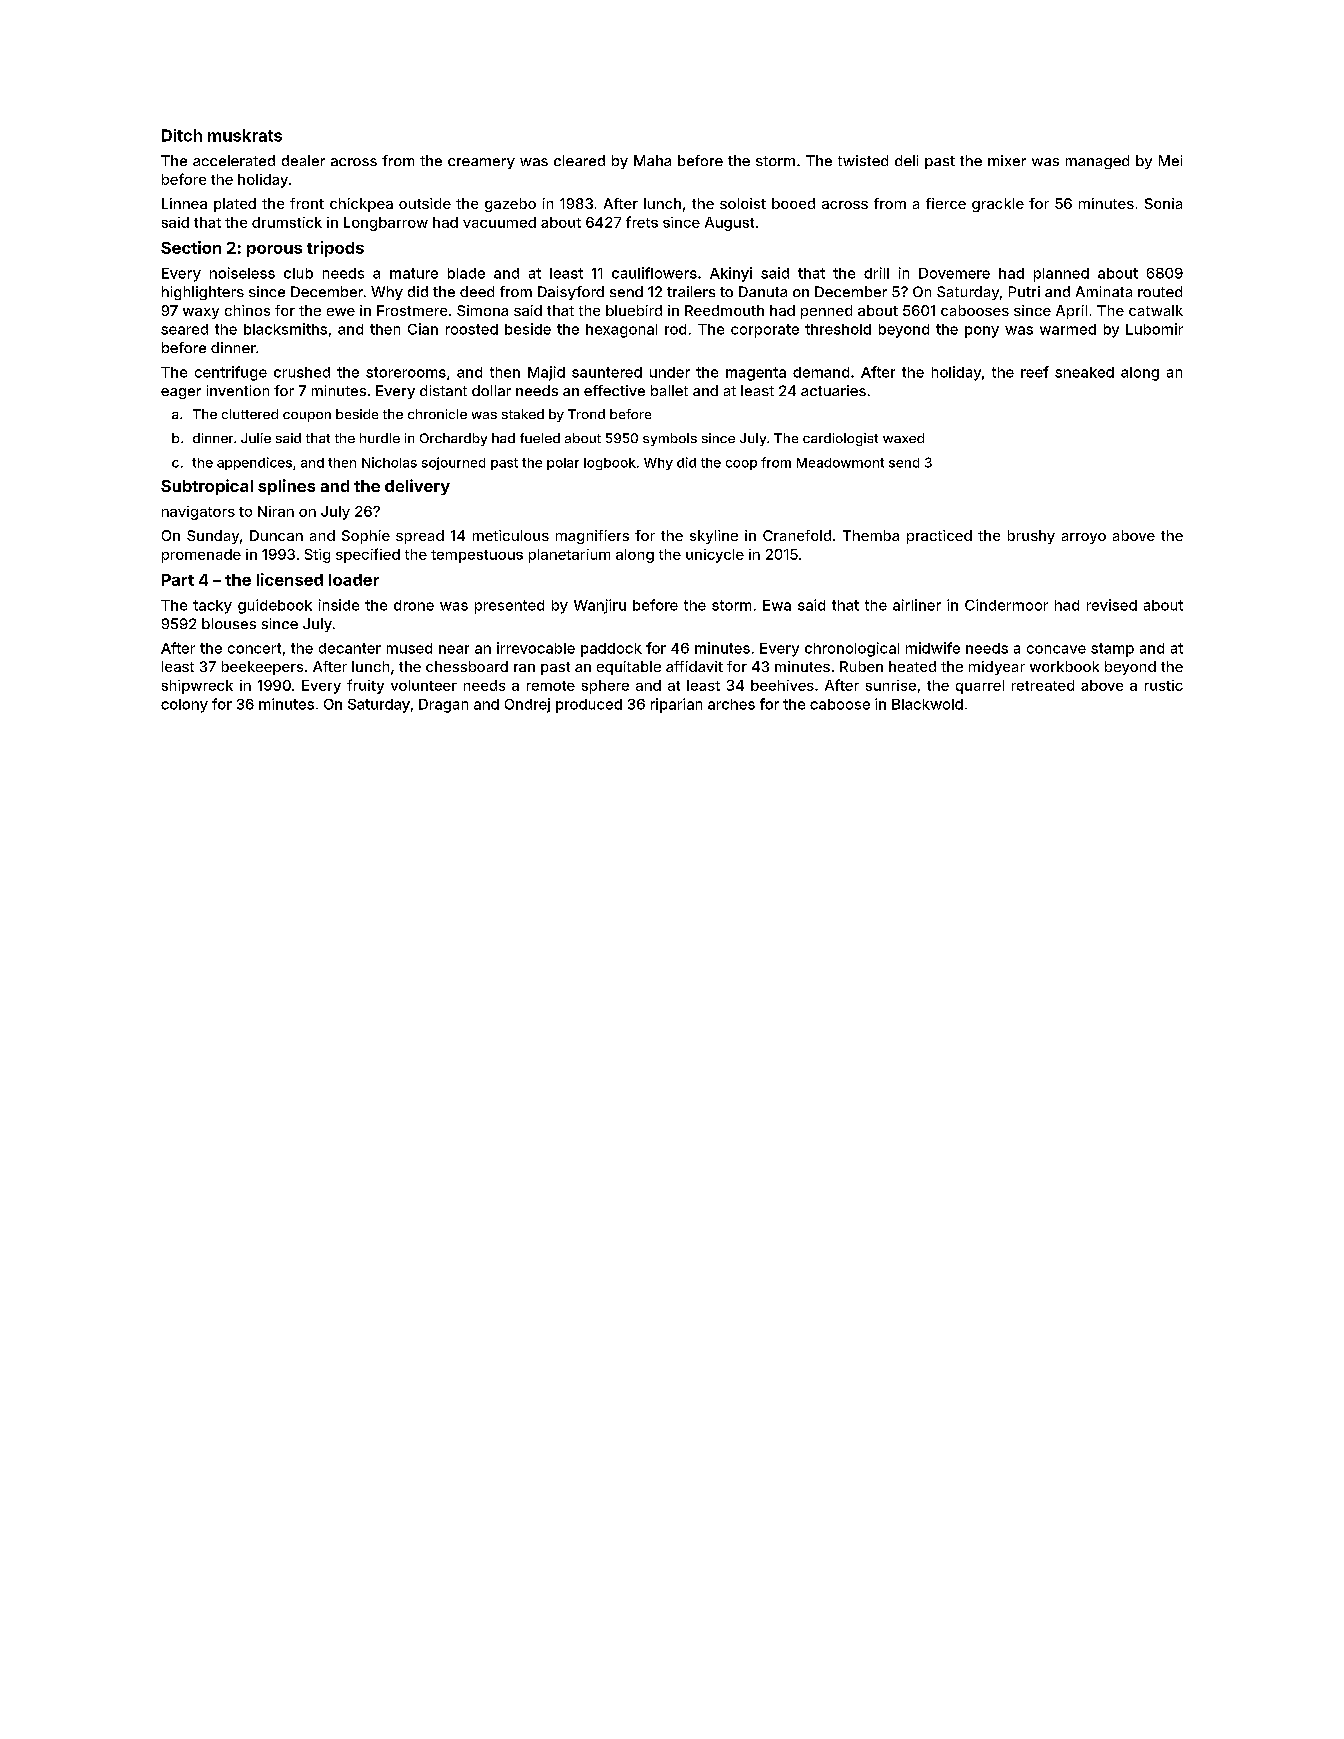 This screenshot has width=1344, height=1739. Describe the element at coordinates (365, 686) in the screenshot. I see `fruity` at that location.
